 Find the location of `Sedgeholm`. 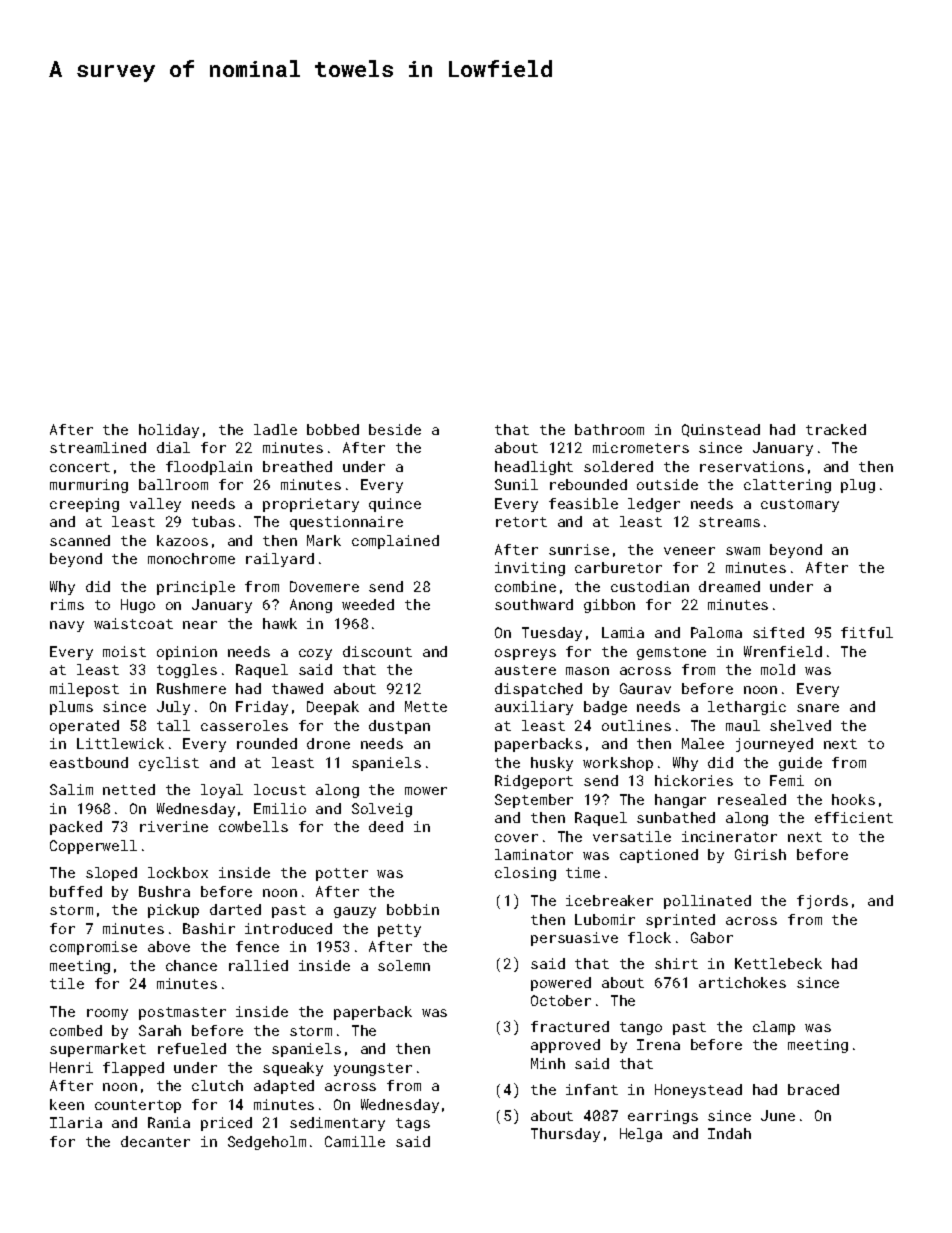

Sedgeholm is located at coordinates (267, 1143).
